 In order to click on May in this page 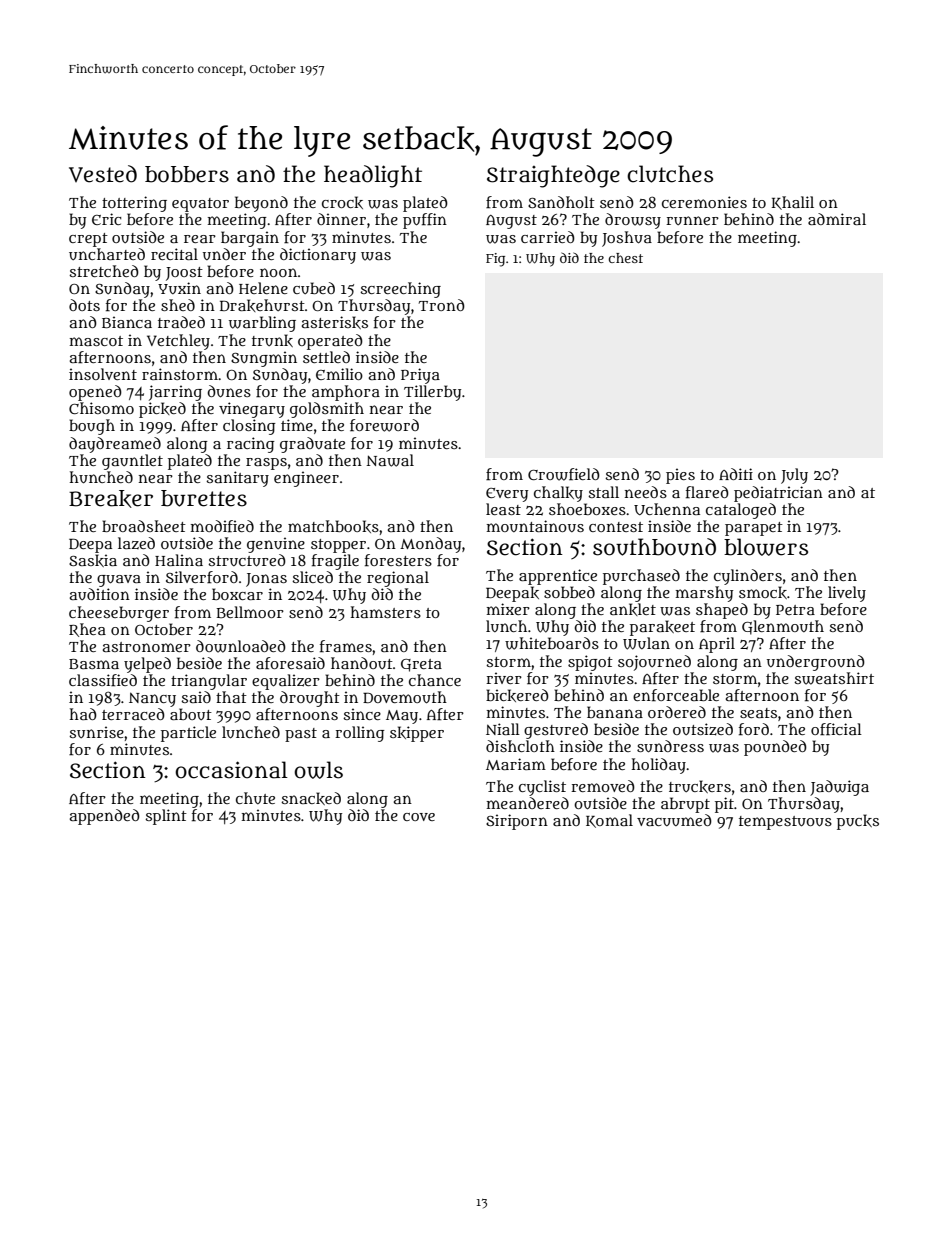, I will do `click(402, 717)`.
